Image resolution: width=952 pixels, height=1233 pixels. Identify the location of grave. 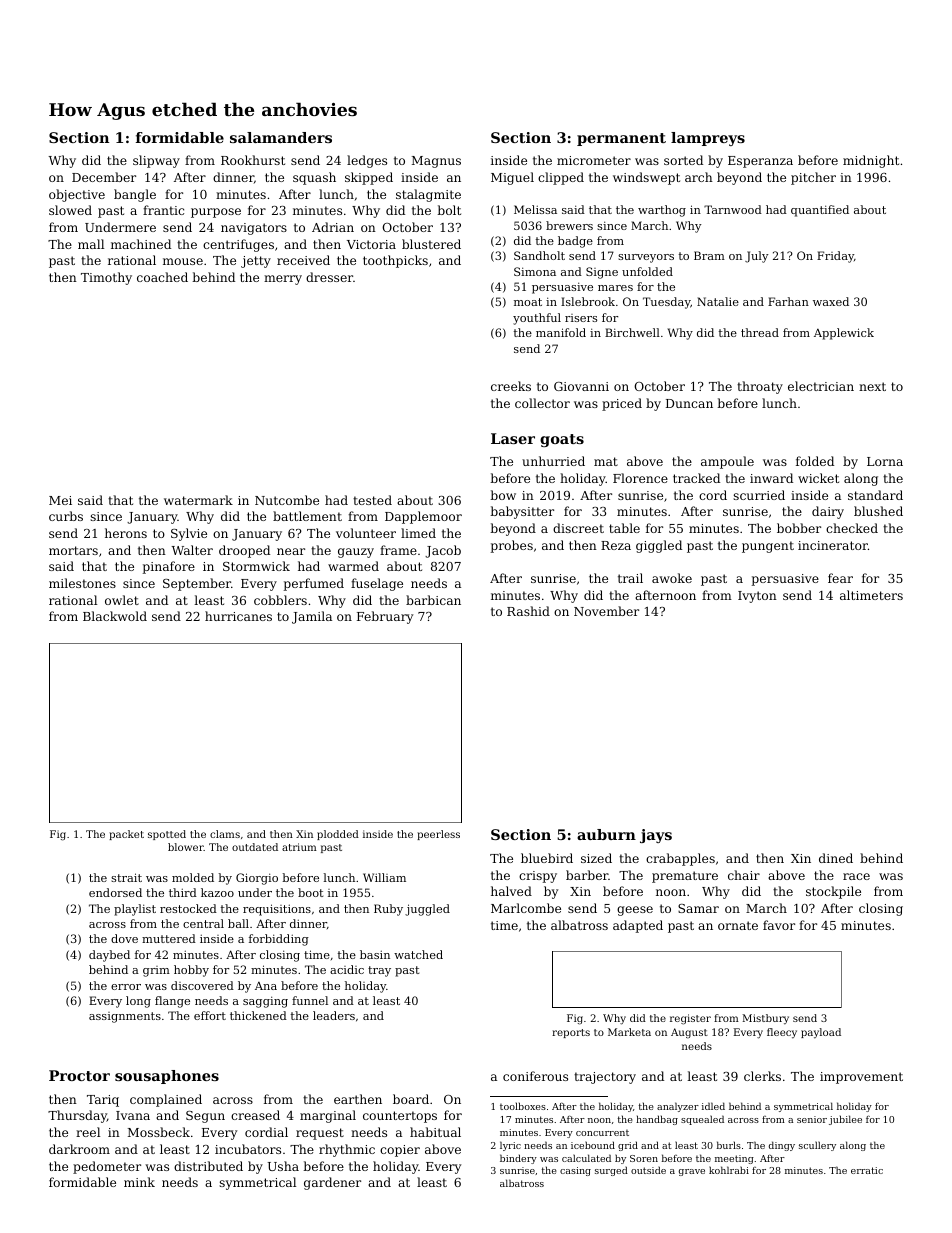
(692, 1172).
